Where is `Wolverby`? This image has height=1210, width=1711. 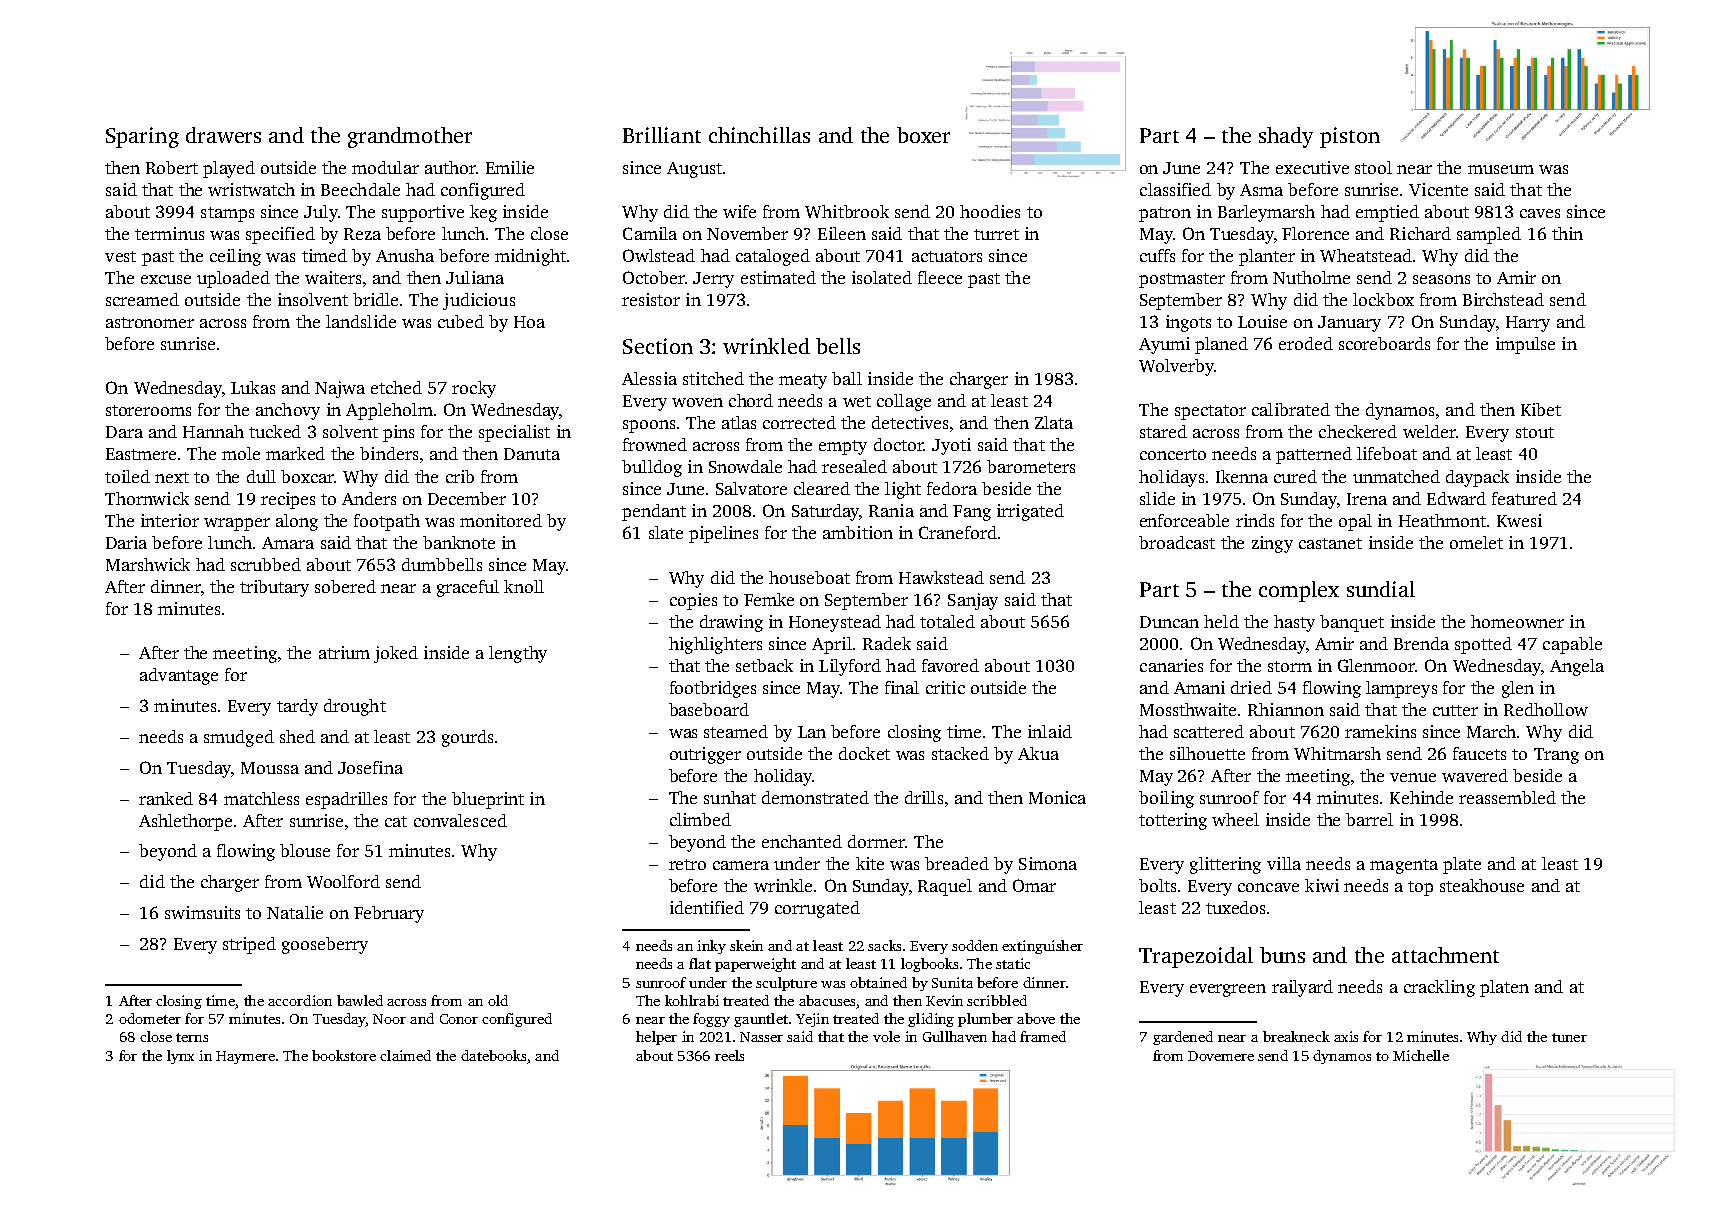
Wolverby is located at coordinates (1176, 367).
